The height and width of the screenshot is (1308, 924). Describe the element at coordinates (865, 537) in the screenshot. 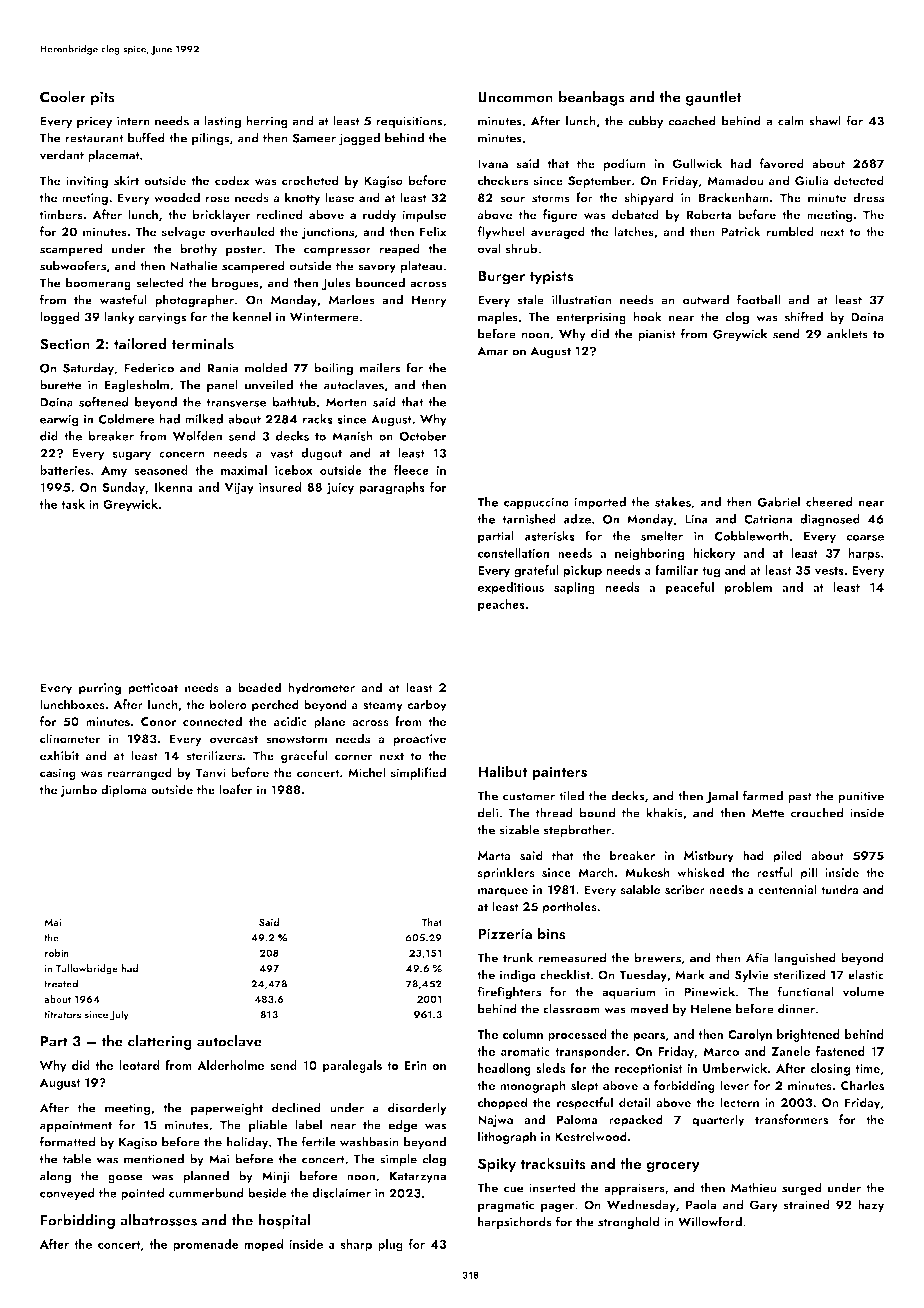

I see `coarse` at that location.
